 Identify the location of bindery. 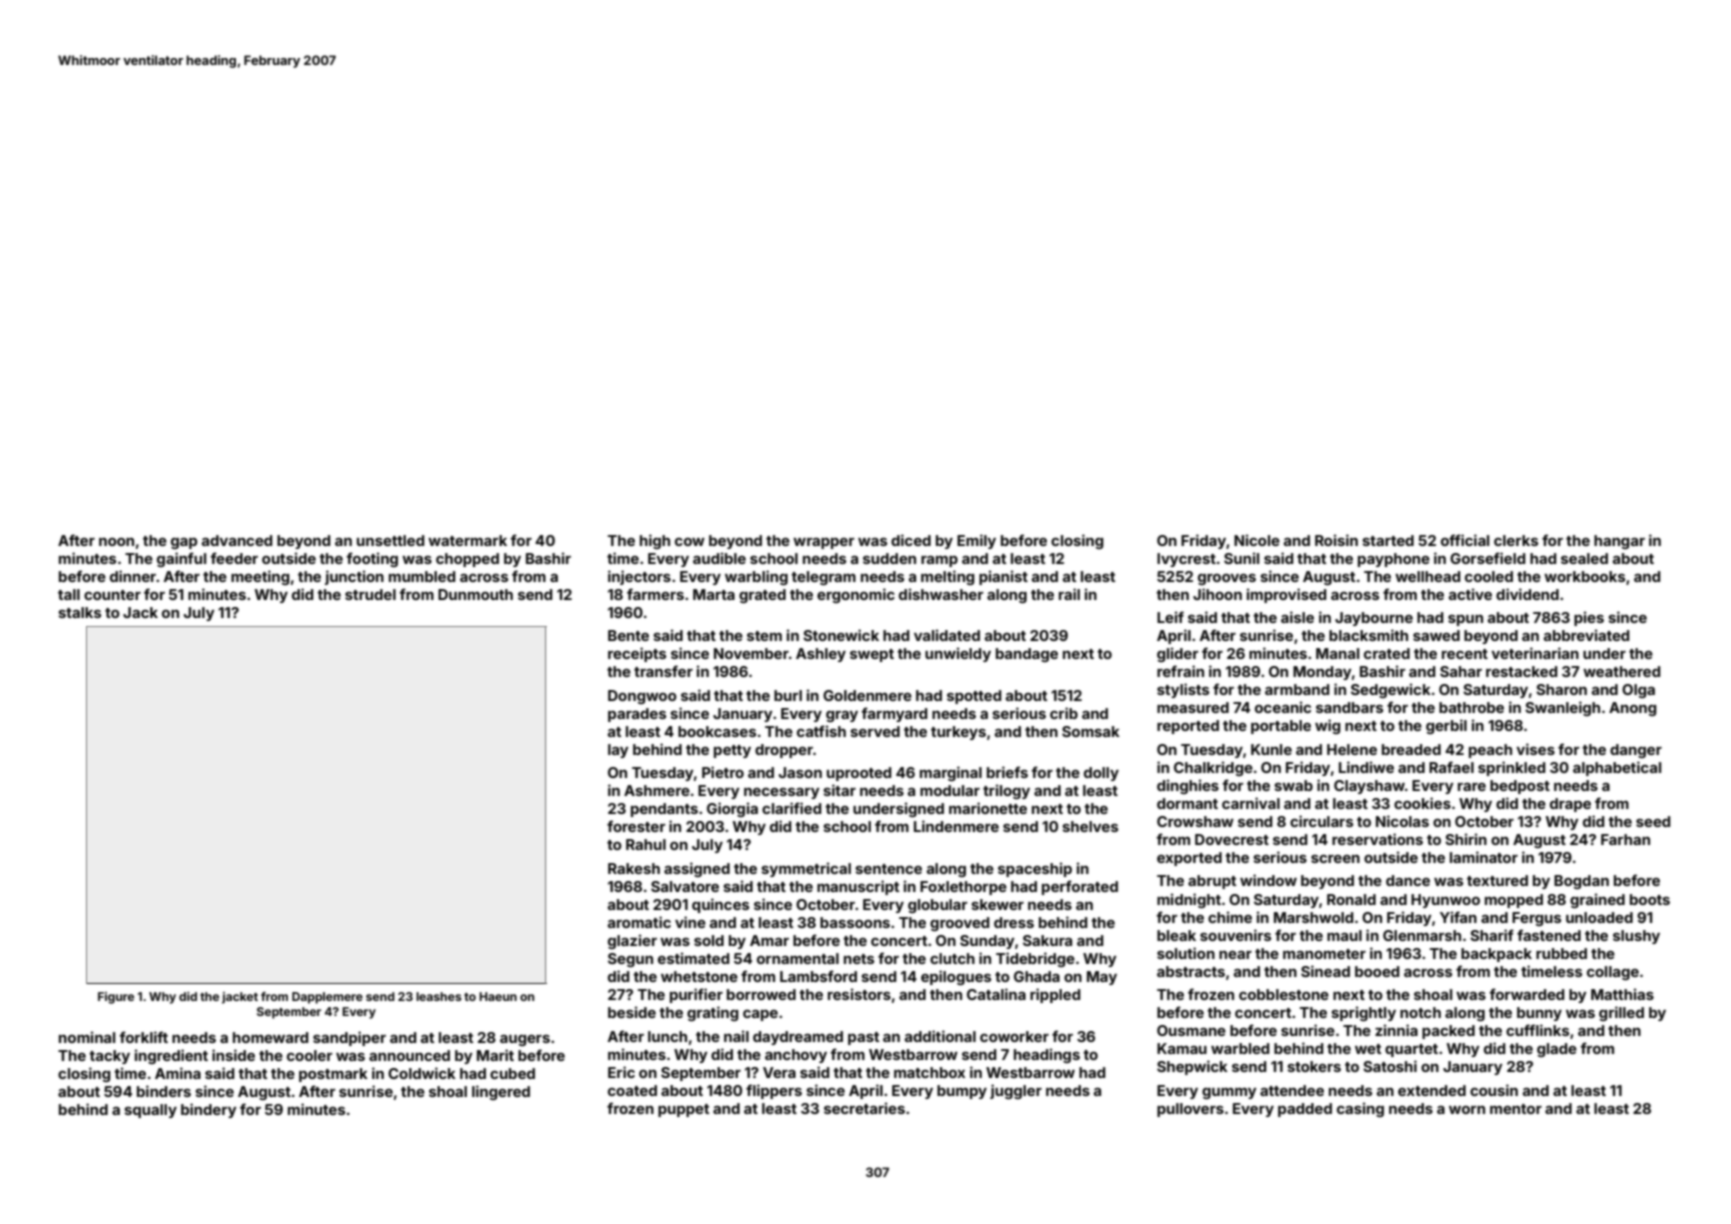
(209, 1110).
